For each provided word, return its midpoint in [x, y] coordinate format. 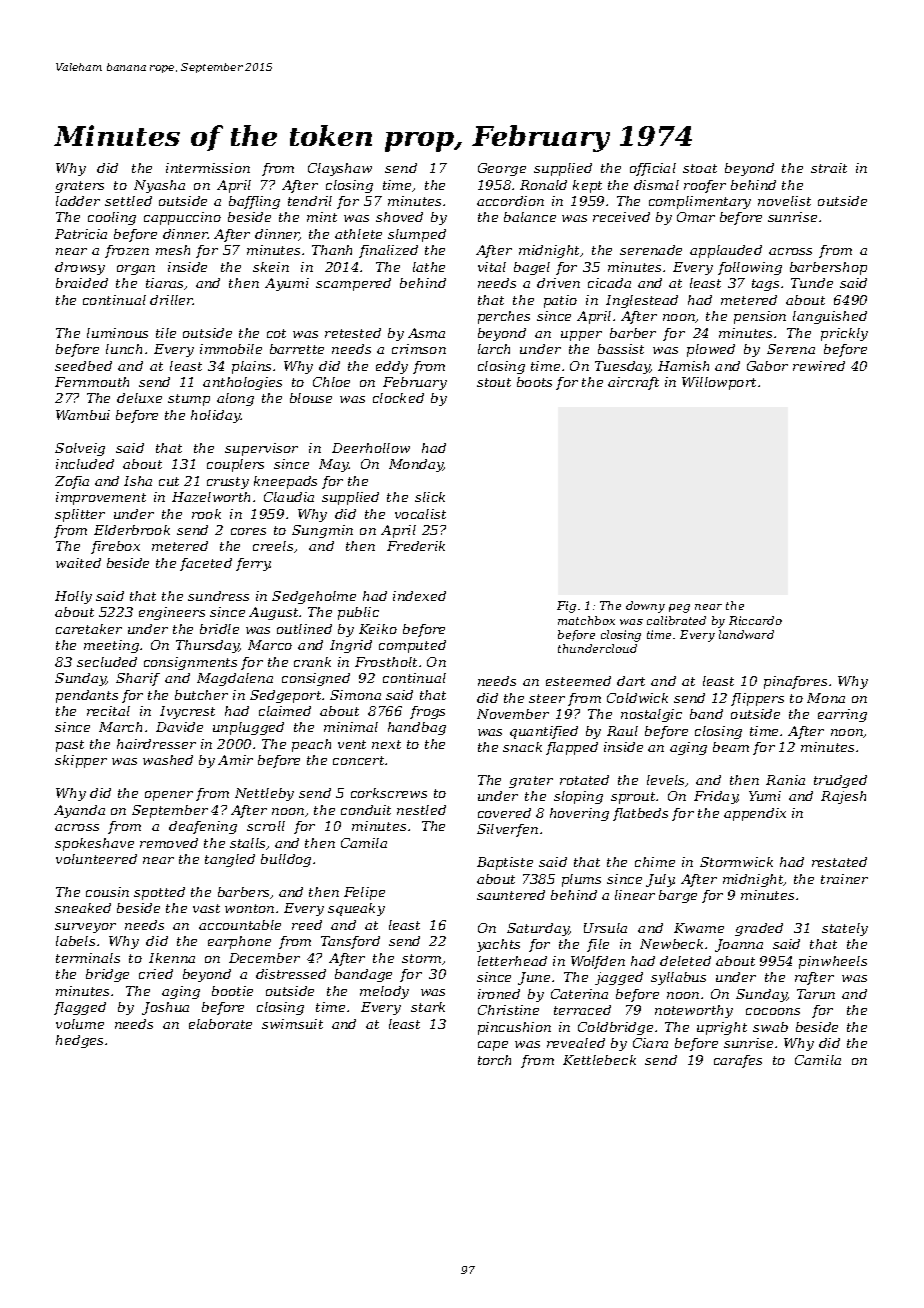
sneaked [83, 908]
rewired [819, 366]
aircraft [633, 383]
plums [581, 880]
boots [534, 382]
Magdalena [235, 679]
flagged [80, 1008]
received [621, 217]
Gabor [767, 366]
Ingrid [351, 646]
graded [759, 929]
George [502, 169]
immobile [231, 349]
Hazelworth [211, 497]
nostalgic [651, 715]
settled [128, 201]
